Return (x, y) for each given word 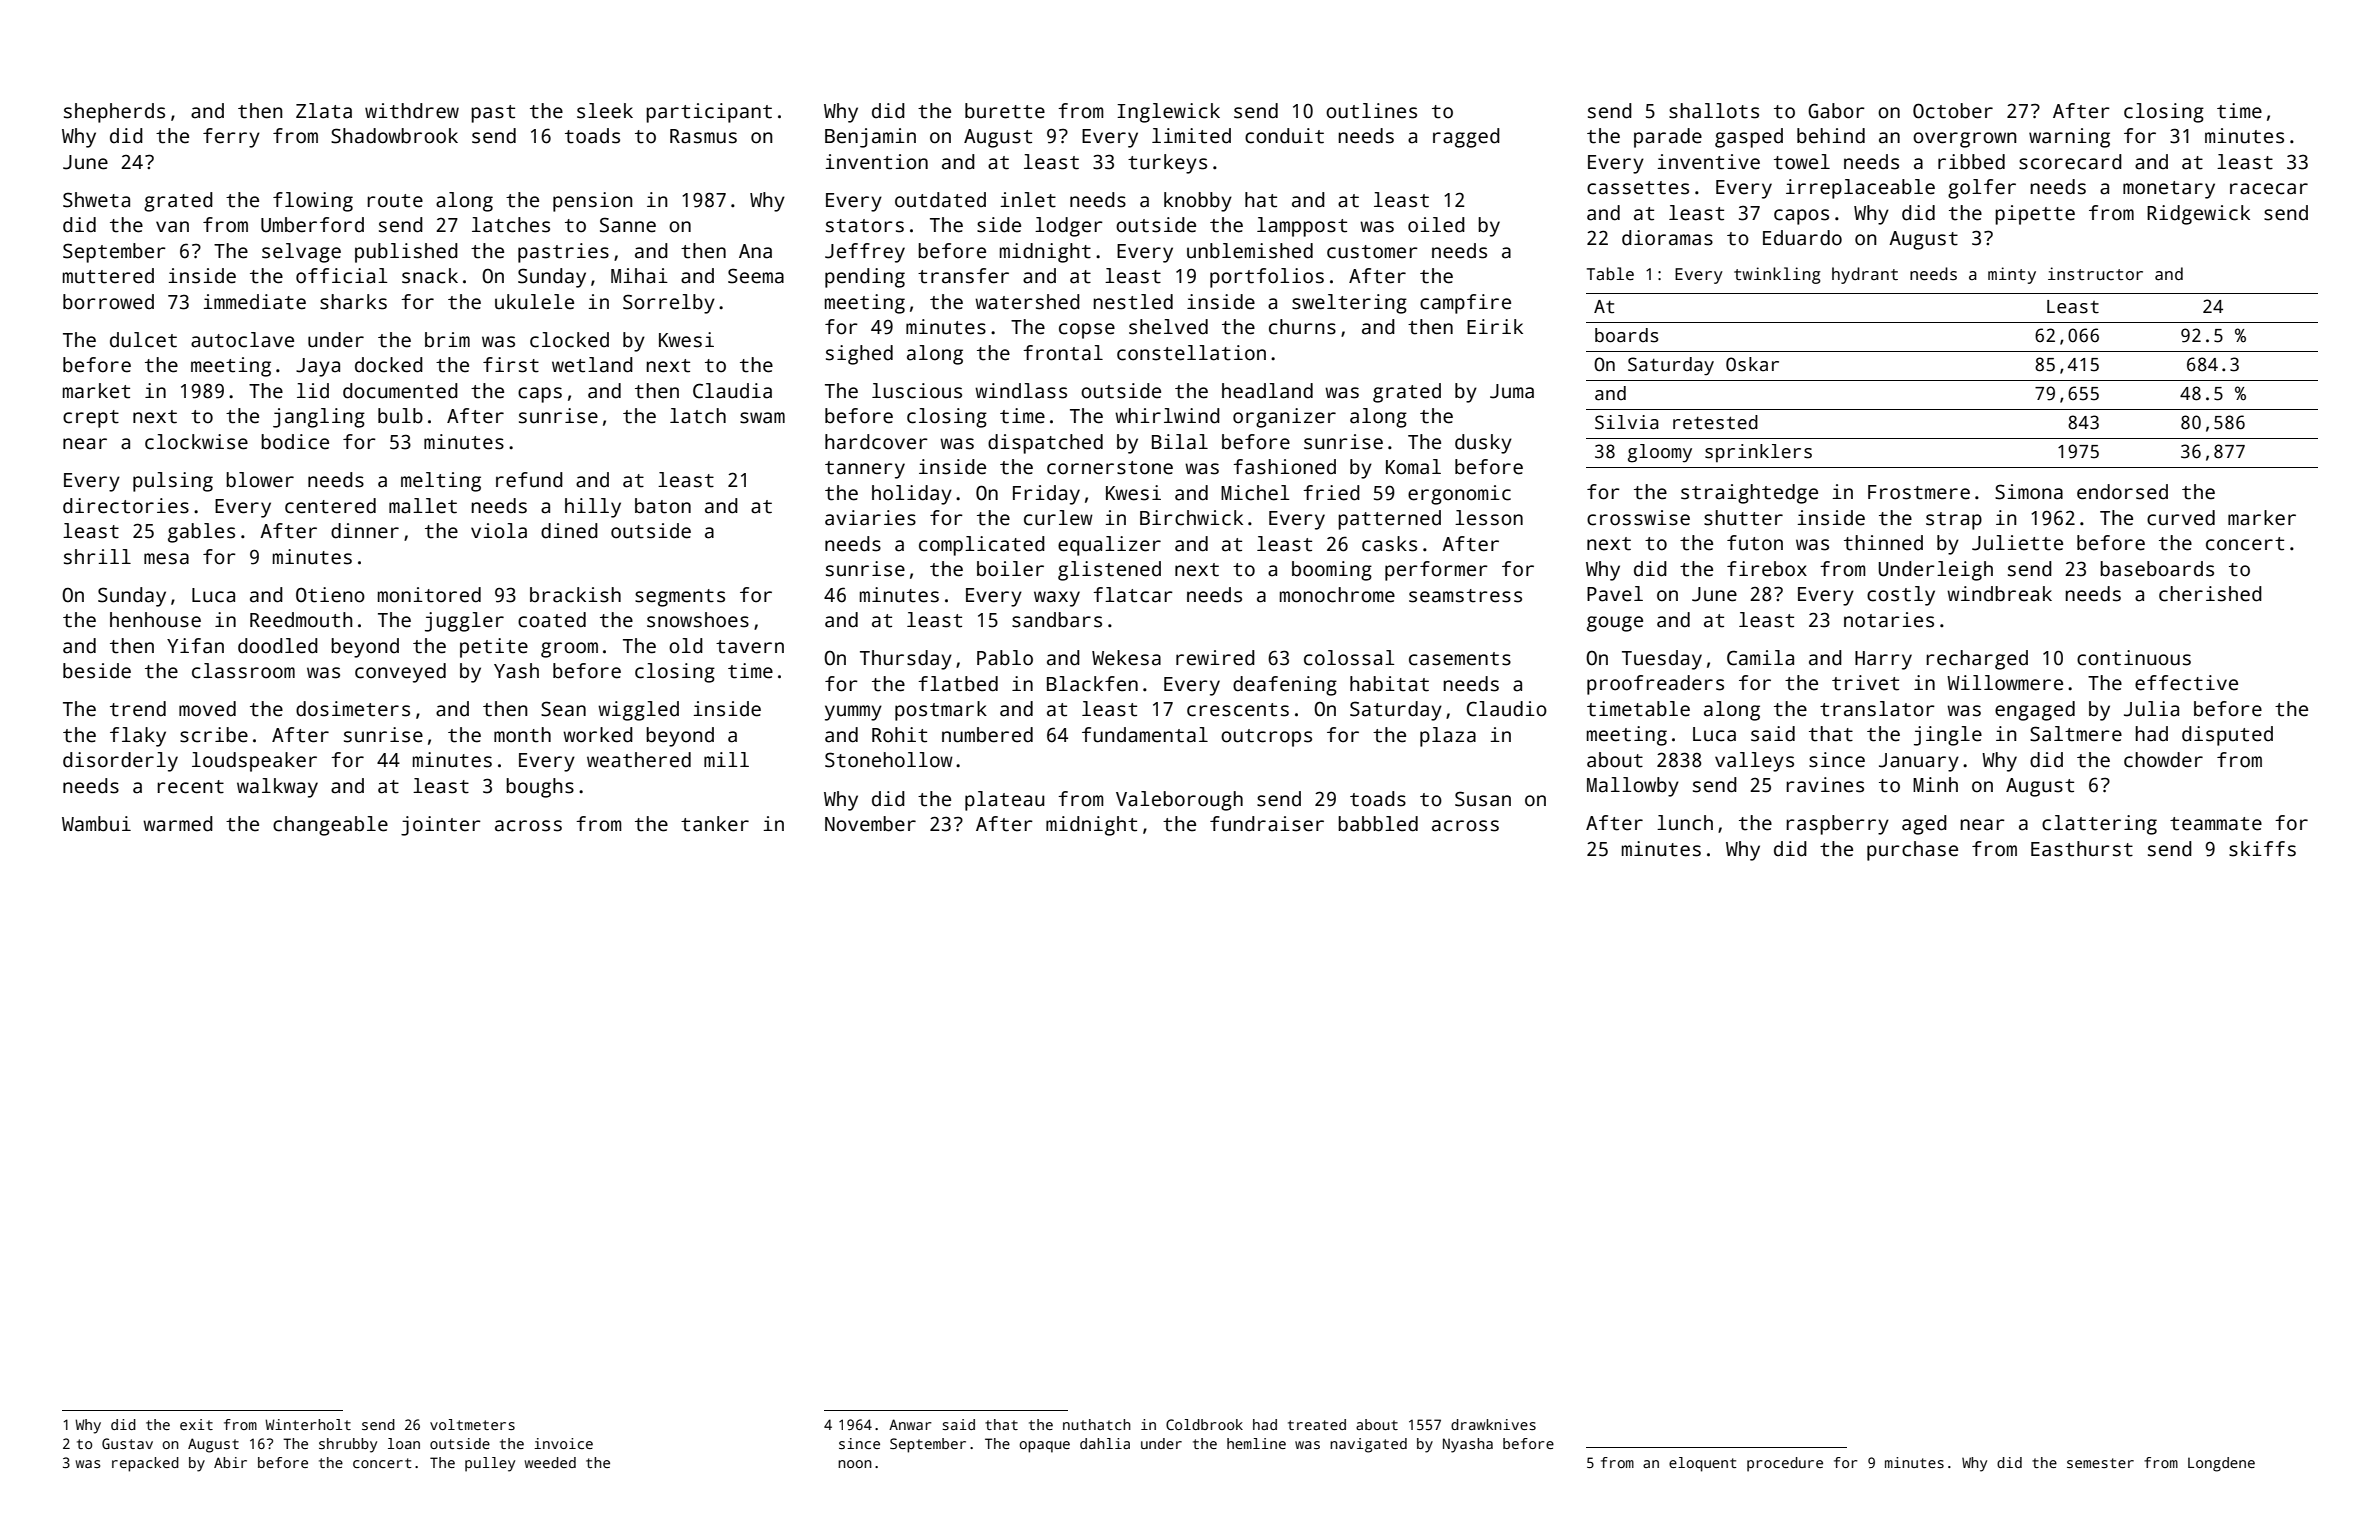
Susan (1483, 799)
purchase (1912, 851)
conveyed (400, 673)
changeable (330, 826)
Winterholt (308, 1424)
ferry (231, 138)
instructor (2095, 274)
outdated (940, 200)
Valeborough (1179, 801)
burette (1005, 111)
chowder (2163, 760)
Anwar (910, 1424)
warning (2069, 138)
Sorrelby (669, 304)
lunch (1685, 823)
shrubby (348, 1445)
